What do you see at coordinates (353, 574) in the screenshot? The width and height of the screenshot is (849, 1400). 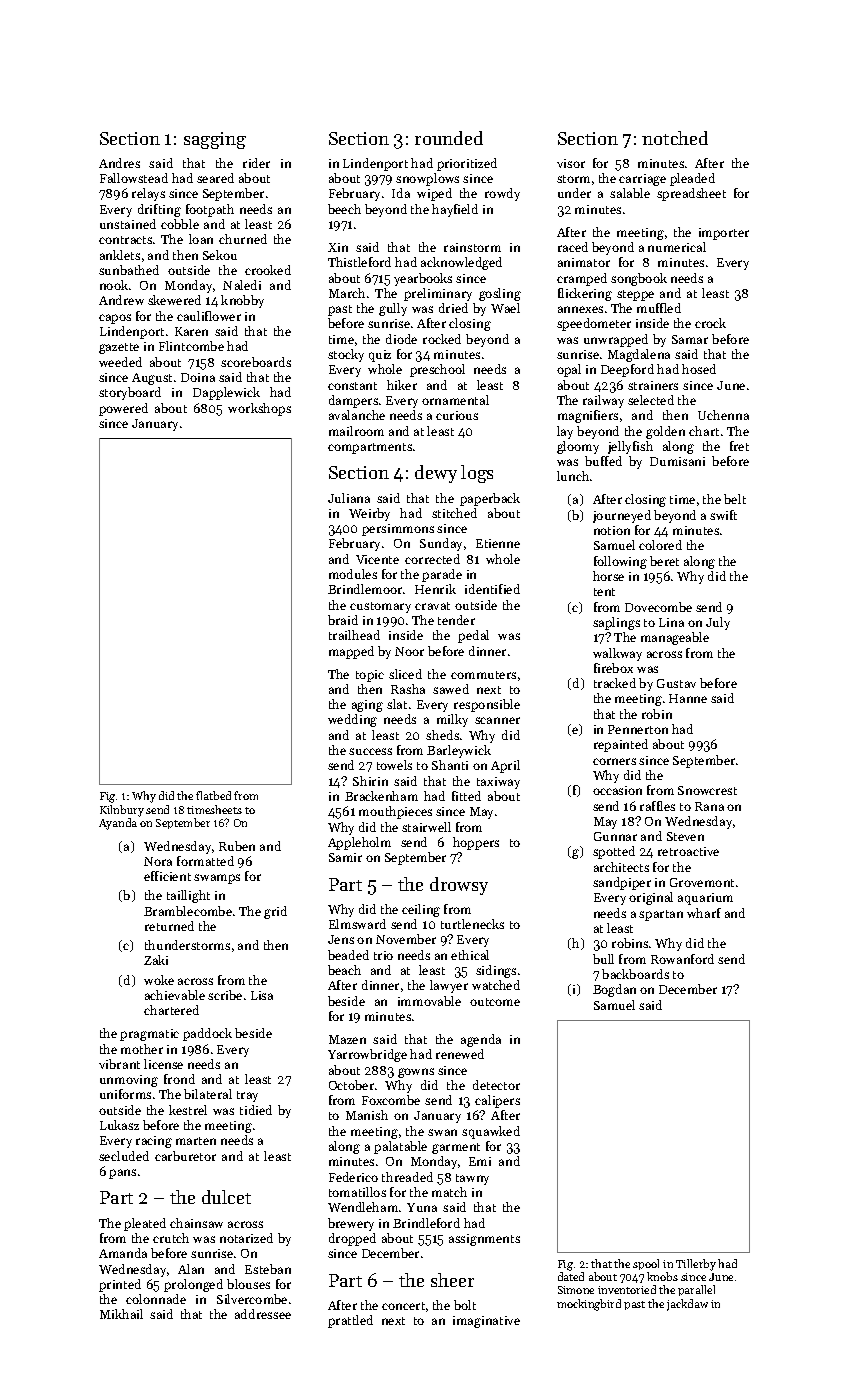 I see `modules` at bounding box center [353, 574].
